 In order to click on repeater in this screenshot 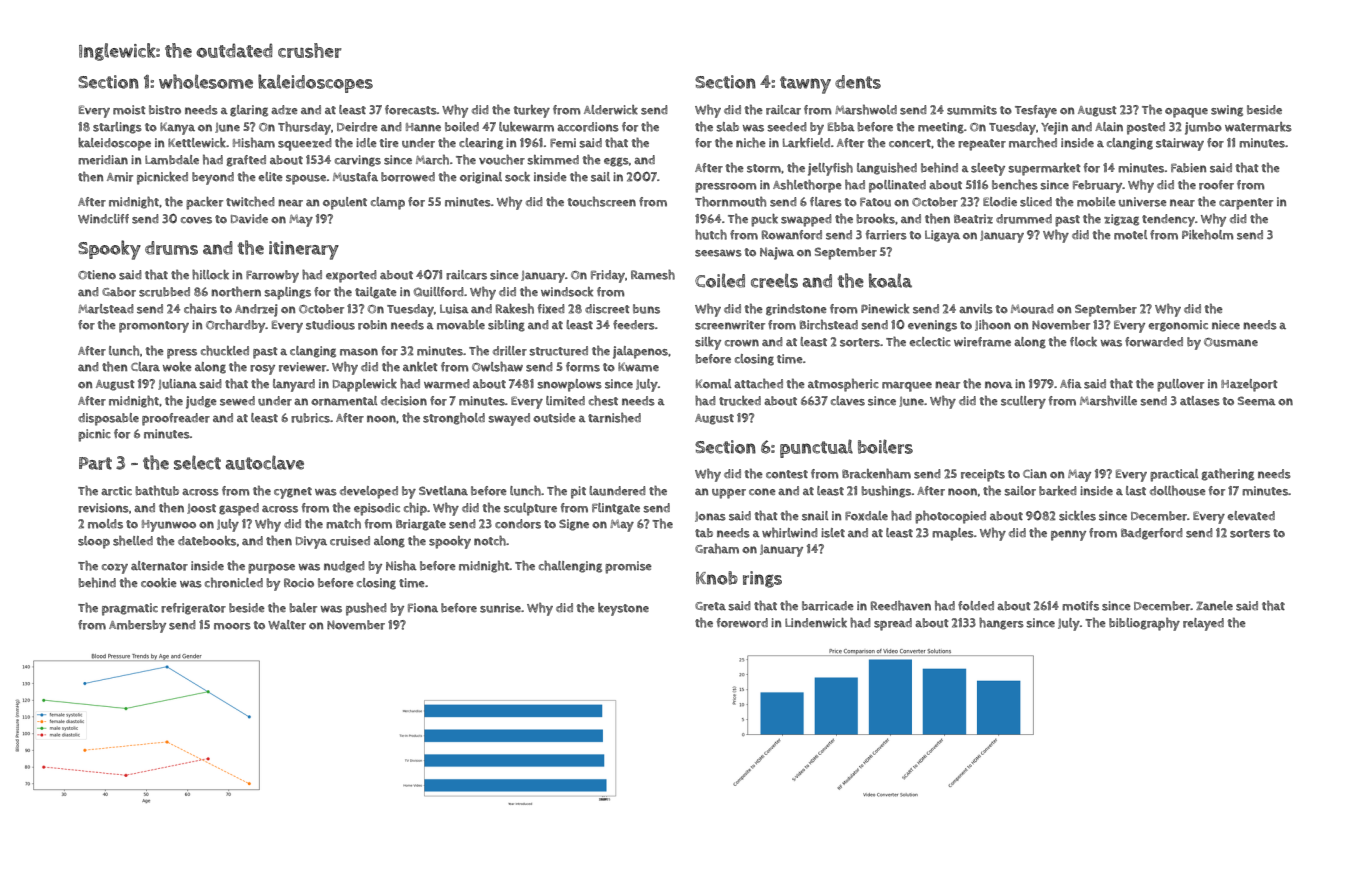, I will do `click(982, 145)`.
